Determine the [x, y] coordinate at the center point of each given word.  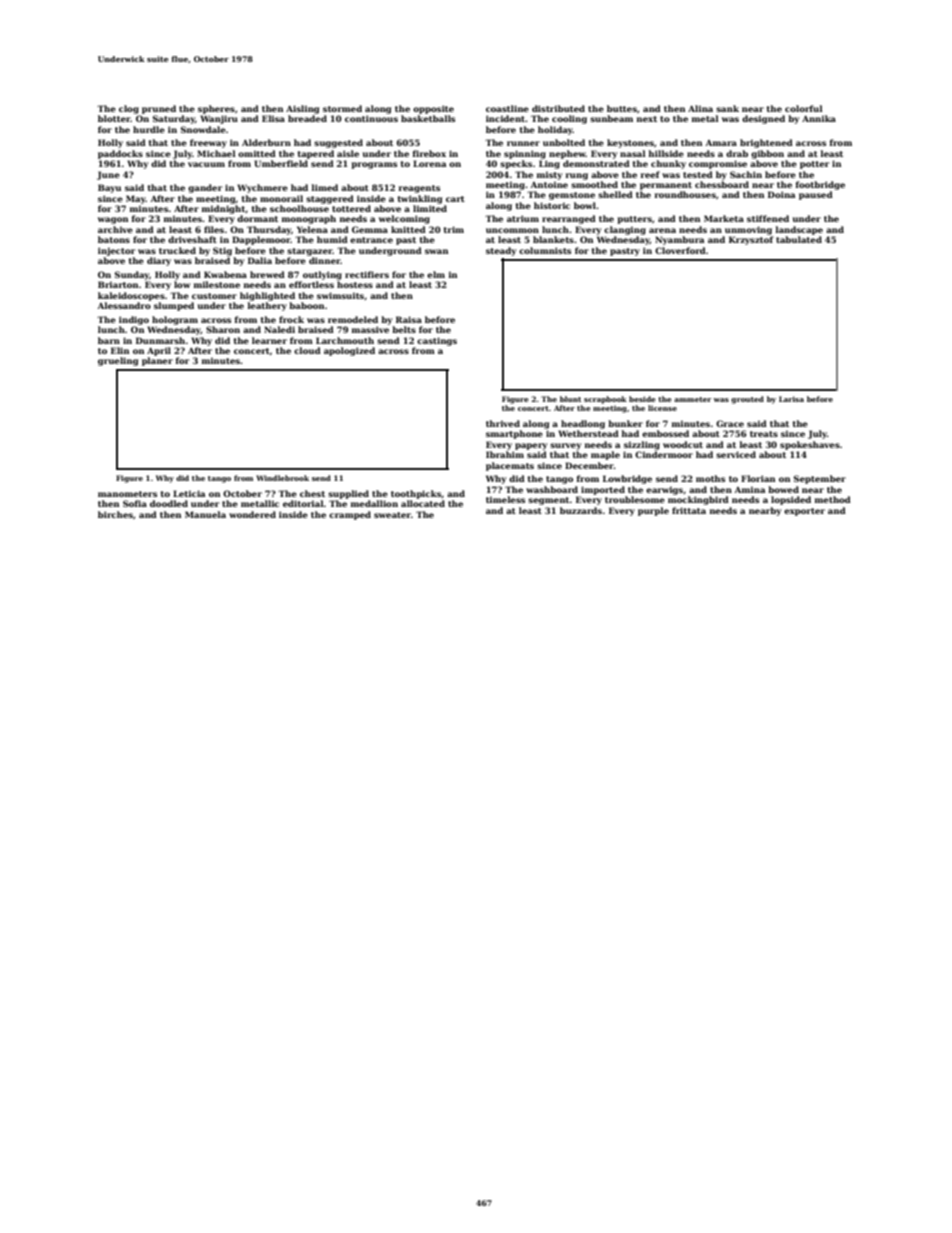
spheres [216, 109]
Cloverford [680, 250]
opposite [433, 109]
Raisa [409, 319]
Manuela [205, 514]
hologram [175, 320]
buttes [622, 108]
